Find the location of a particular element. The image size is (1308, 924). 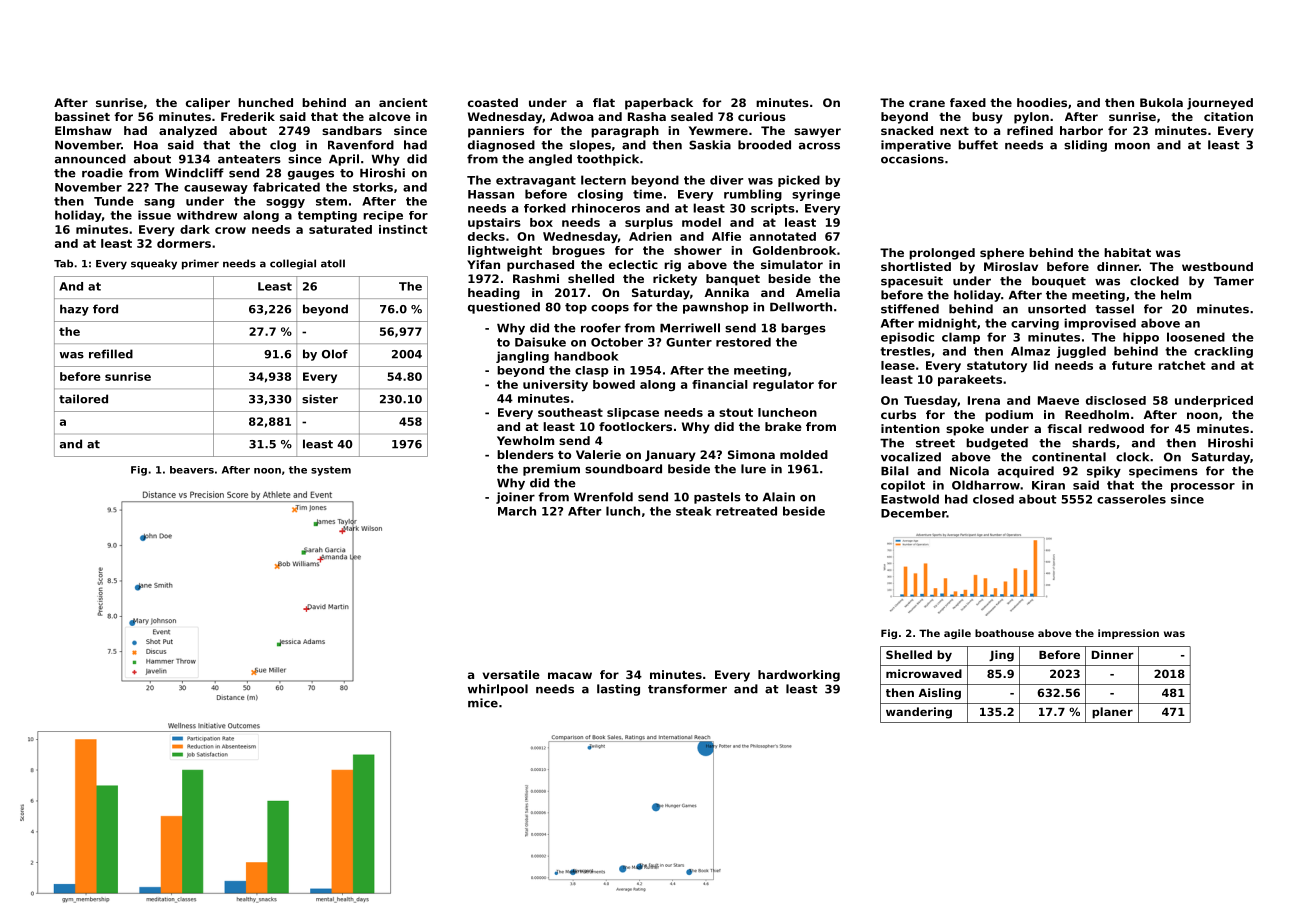

sang is located at coordinates (159, 203).
